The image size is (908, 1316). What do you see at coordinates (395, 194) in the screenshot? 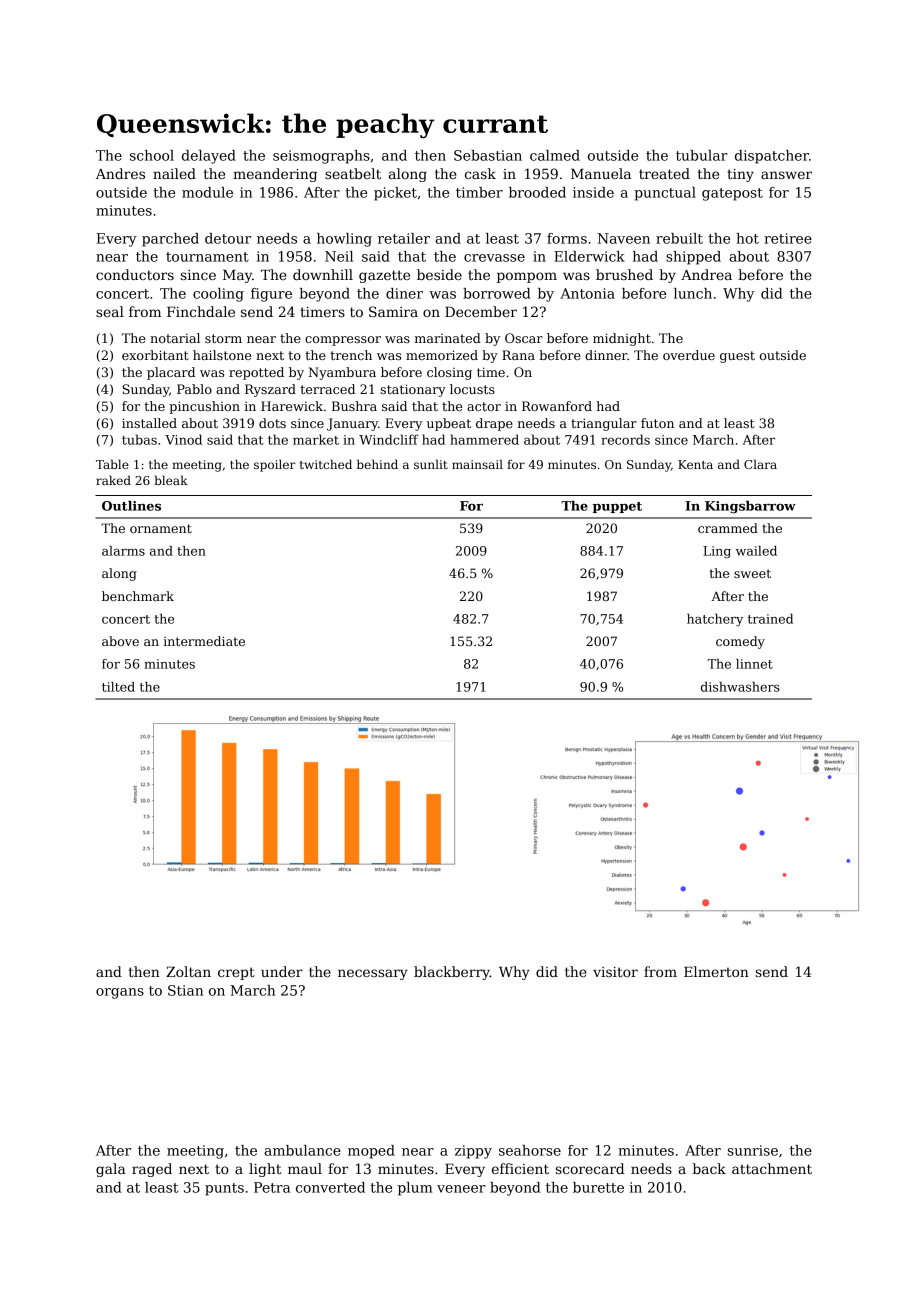
I see `picket` at bounding box center [395, 194].
